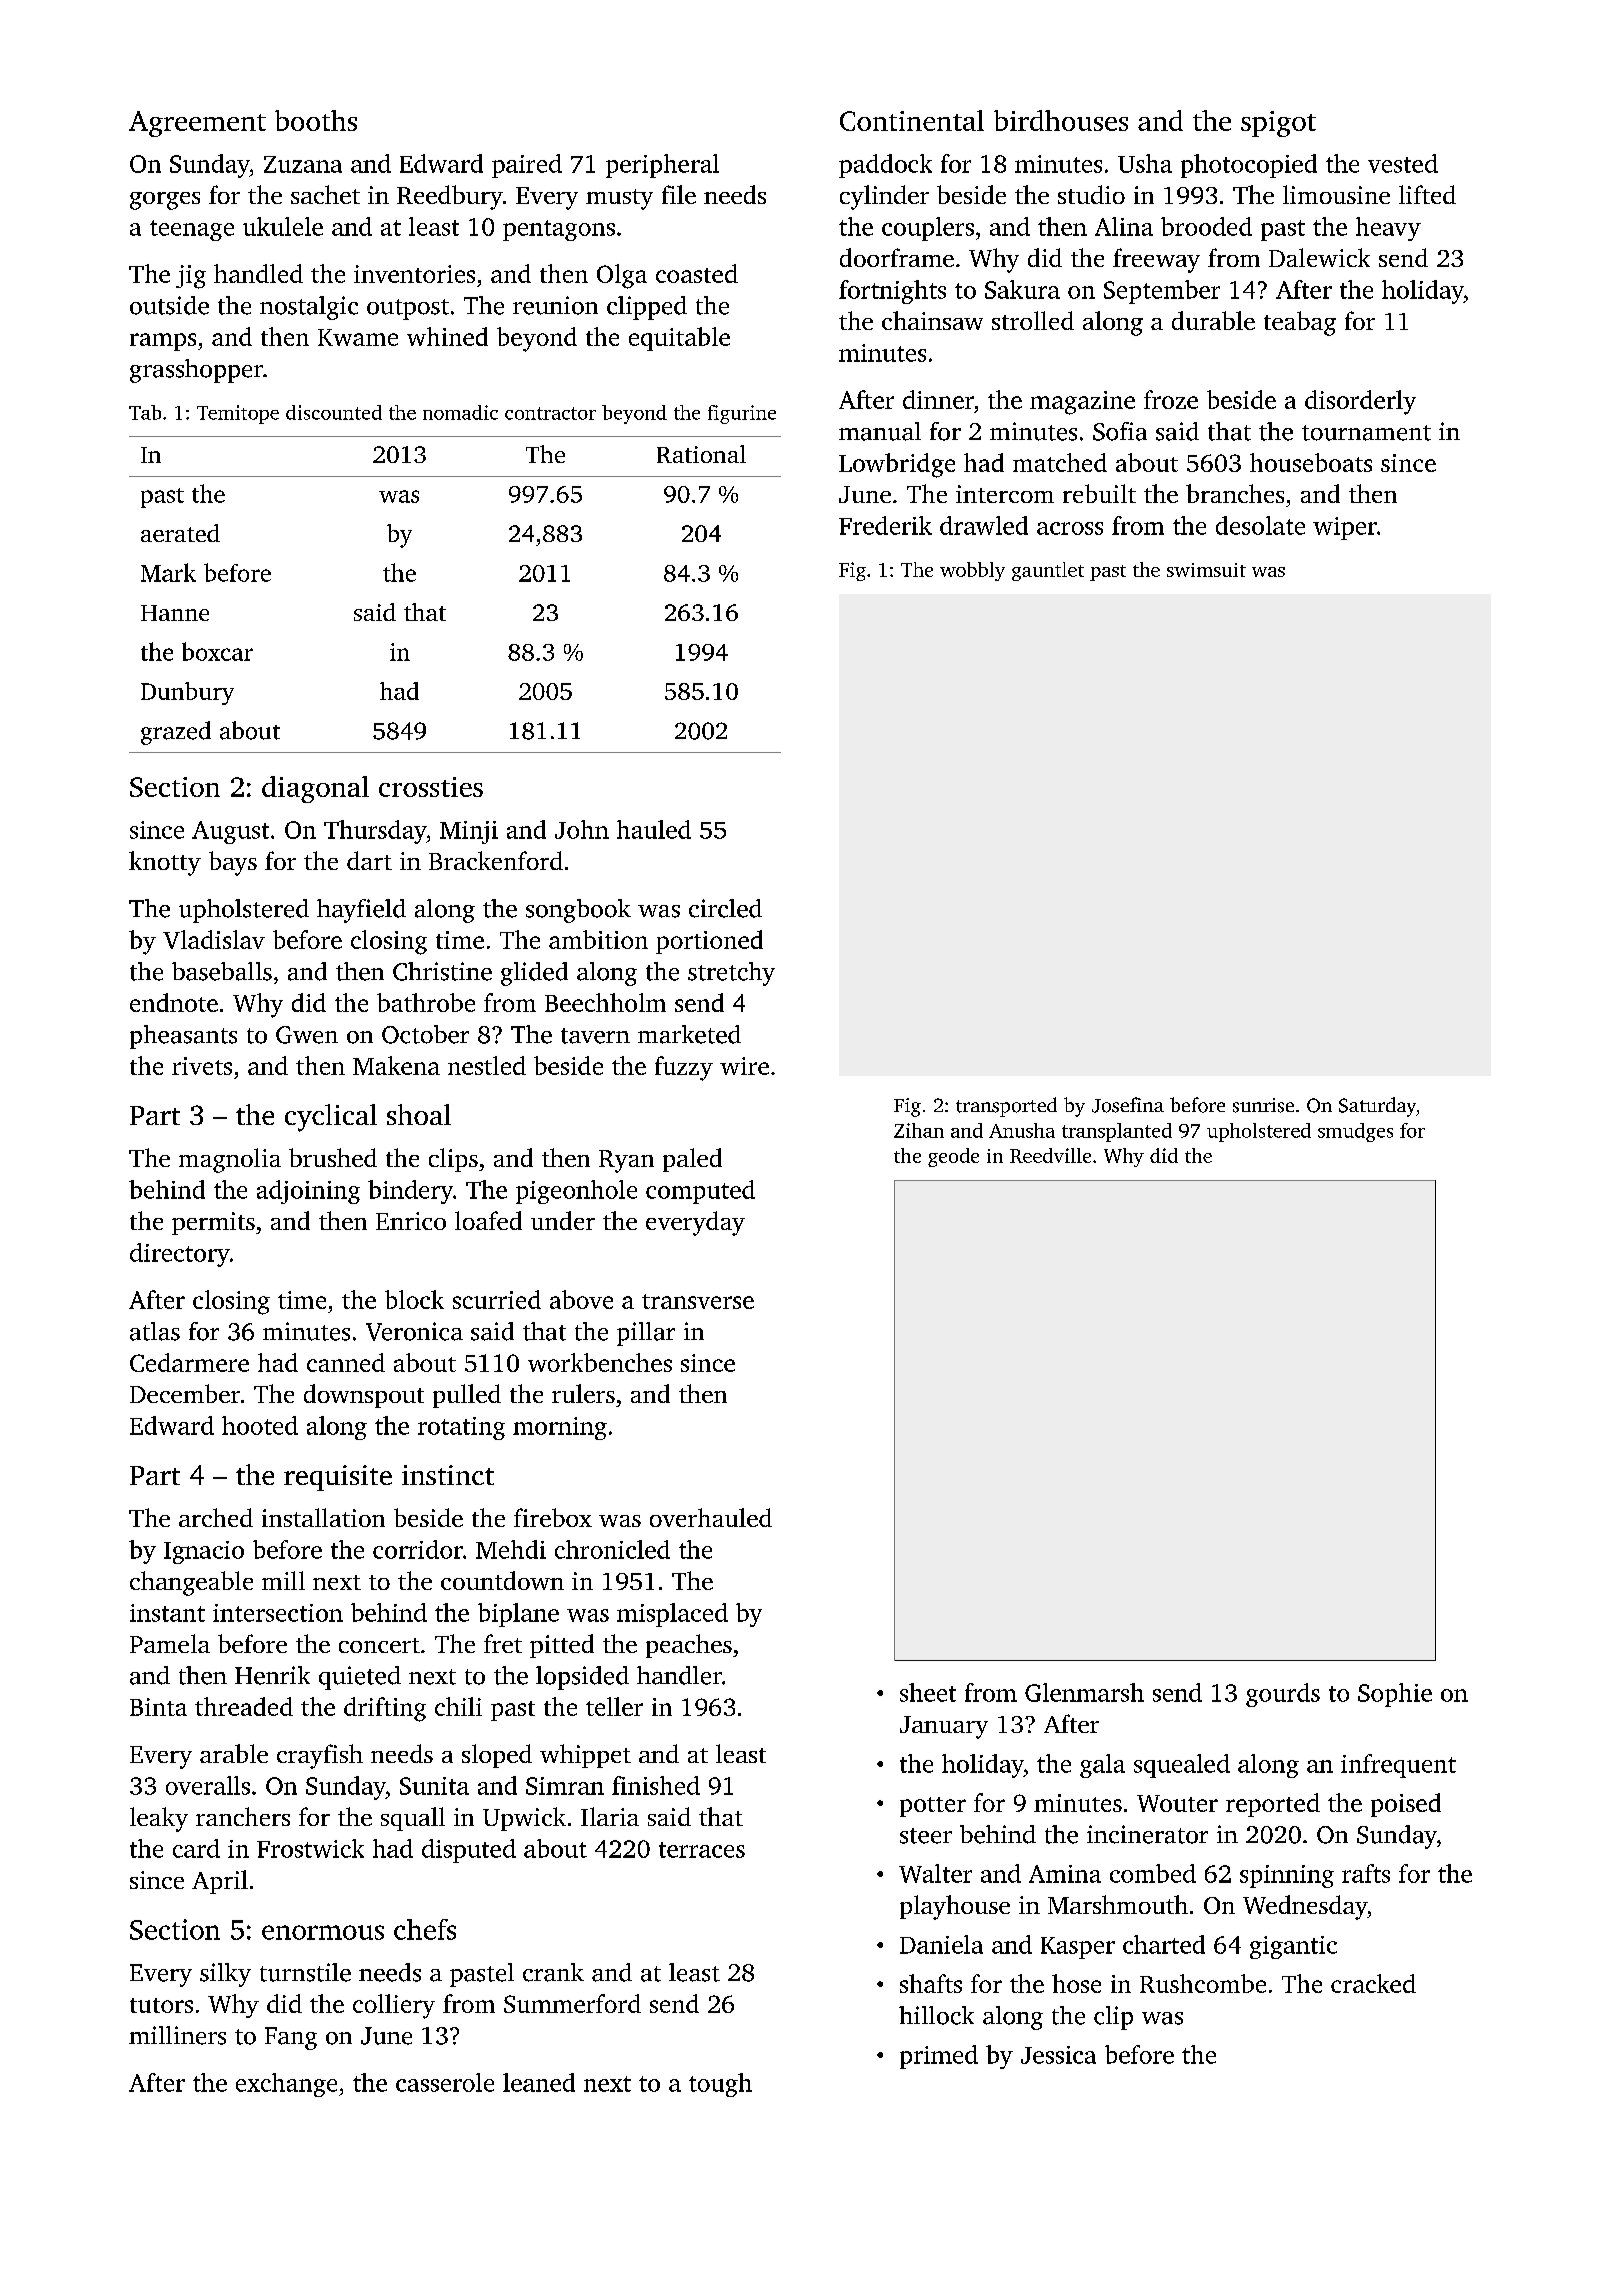  Describe the element at coordinates (286, 2085) in the page. I see `exchange` at that location.
